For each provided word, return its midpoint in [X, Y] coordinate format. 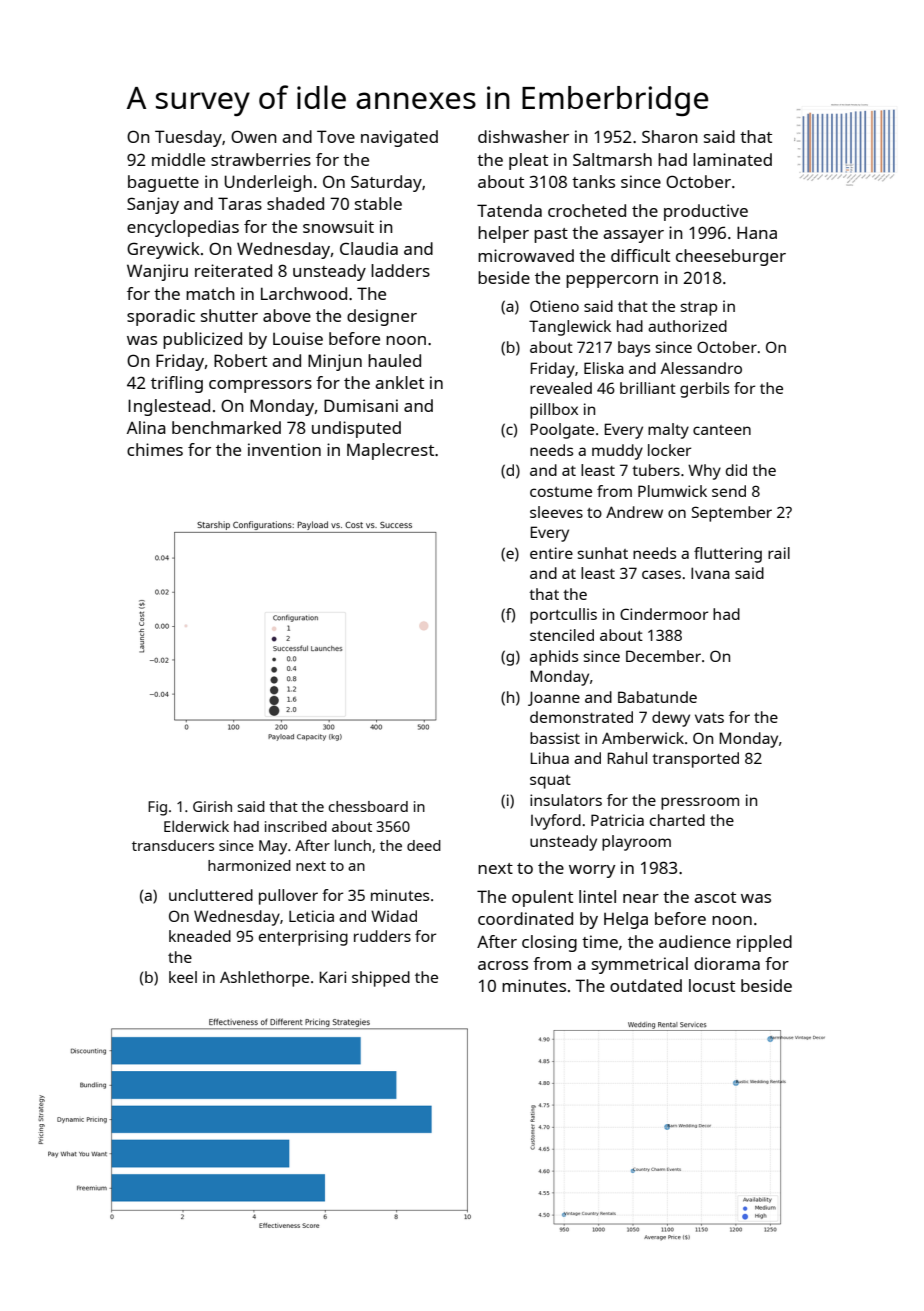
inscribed [296, 826]
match [210, 293]
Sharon [670, 136]
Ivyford [556, 822]
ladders [400, 270]
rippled [764, 943]
